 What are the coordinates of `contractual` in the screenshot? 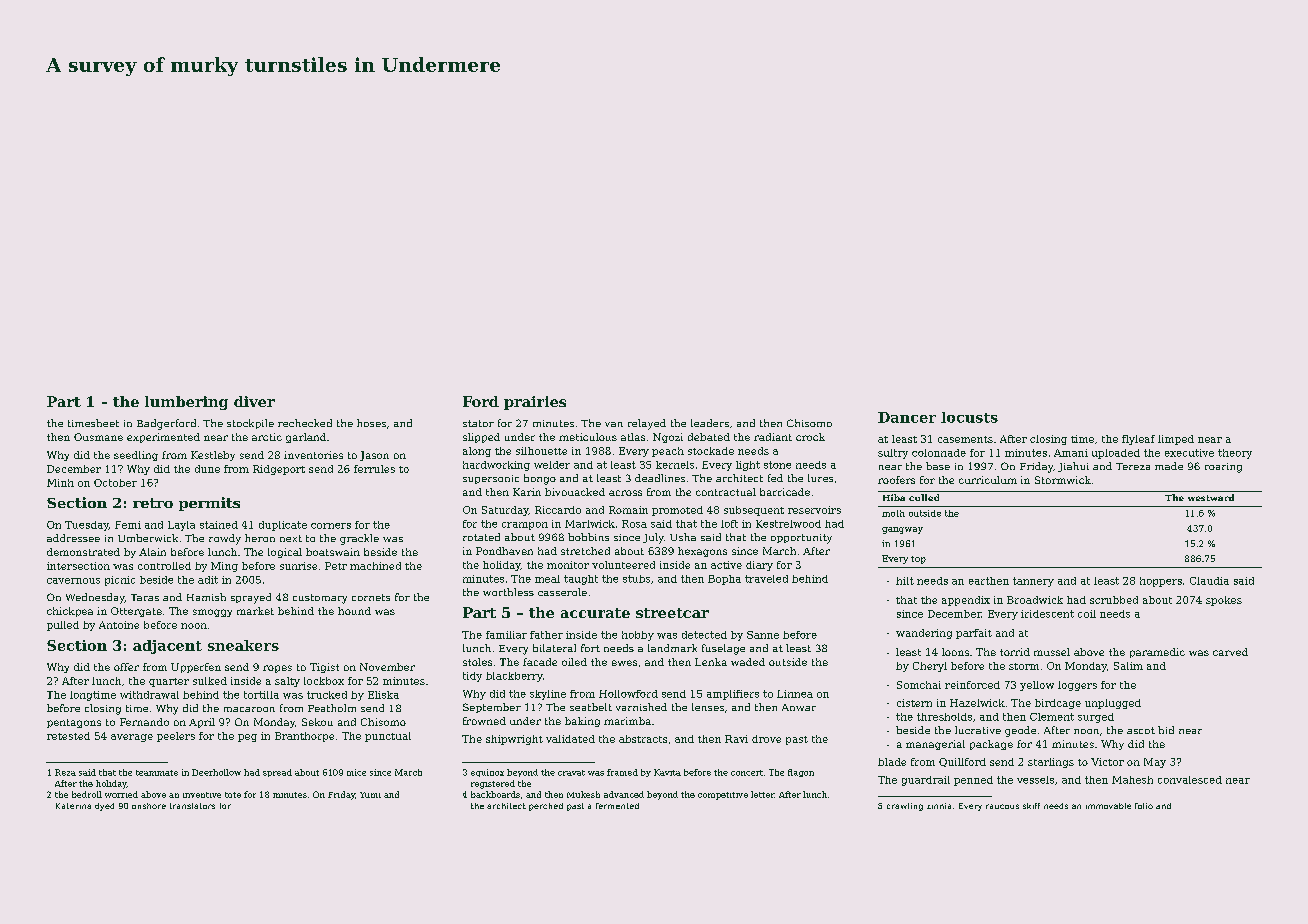 It's located at (726, 492).
